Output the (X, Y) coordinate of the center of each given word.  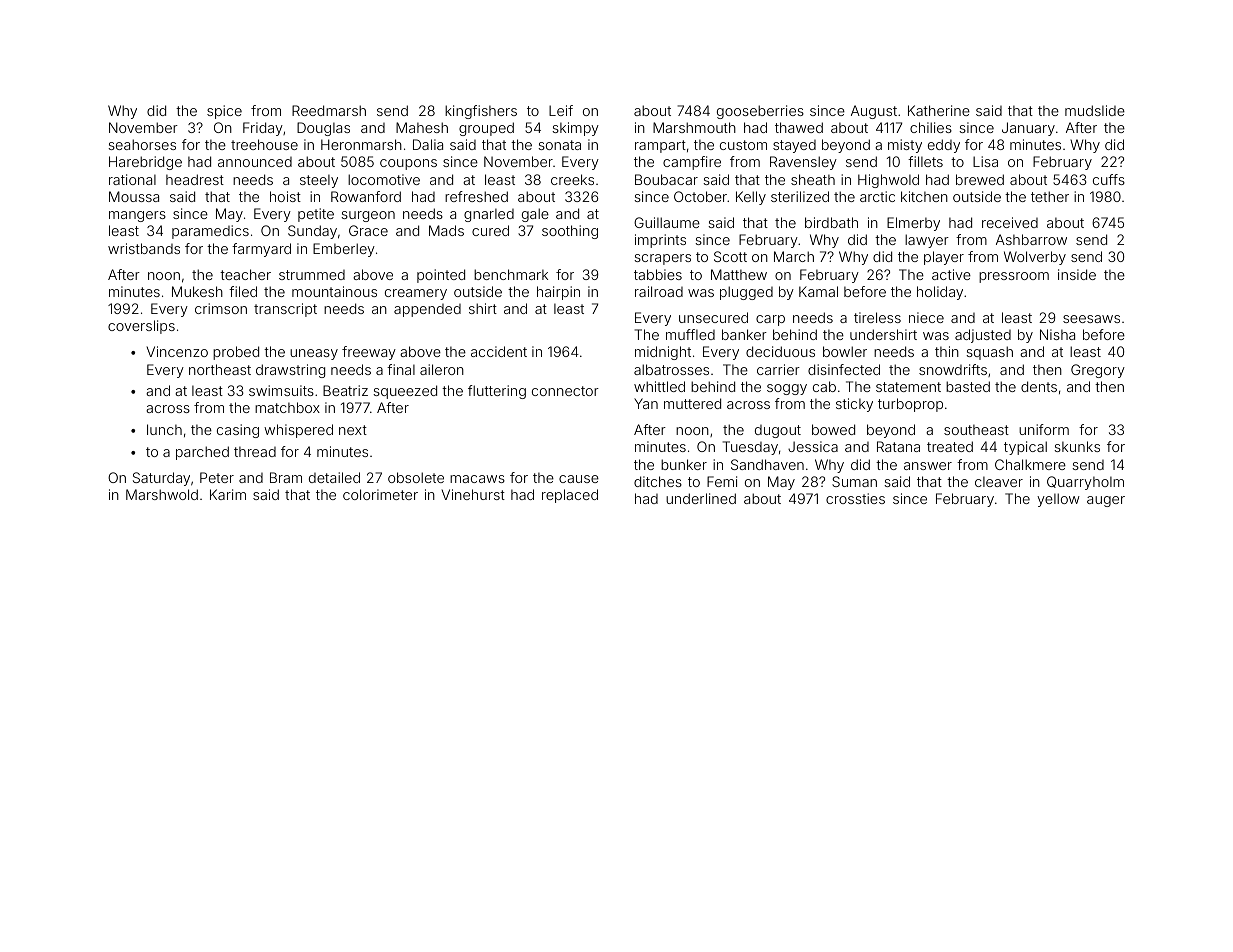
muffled (690, 334)
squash (989, 353)
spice (224, 112)
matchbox (287, 407)
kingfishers (481, 112)
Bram (286, 477)
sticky (854, 405)
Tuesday (750, 448)
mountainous (334, 291)
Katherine (939, 110)
